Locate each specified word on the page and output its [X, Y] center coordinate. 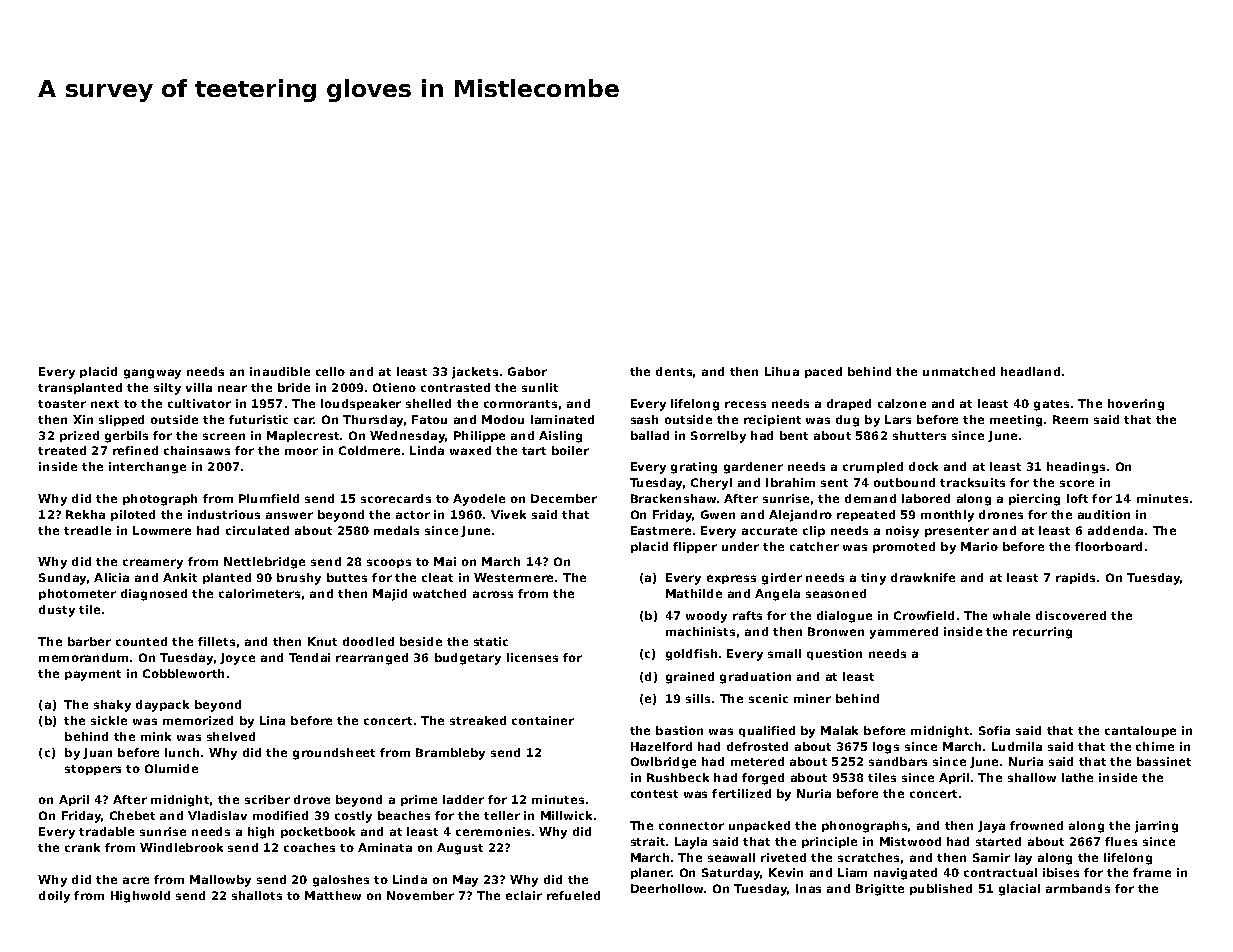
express [731, 579]
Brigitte [880, 890]
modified [280, 815]
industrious [224, 514]
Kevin [786, 872]
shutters [919, 435]
